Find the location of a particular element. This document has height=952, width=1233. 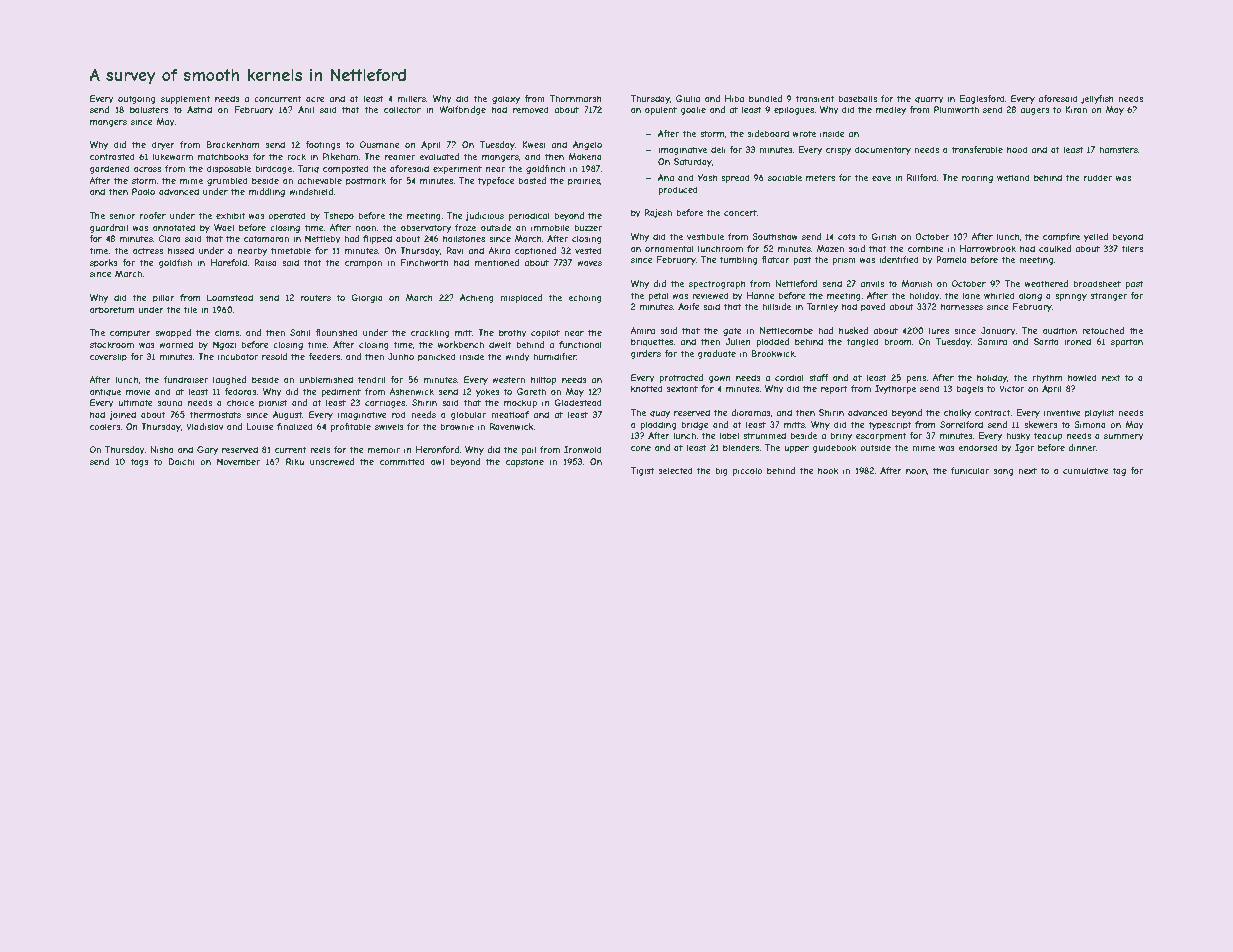

Eaglesford is located at coordinates (982, 99).
